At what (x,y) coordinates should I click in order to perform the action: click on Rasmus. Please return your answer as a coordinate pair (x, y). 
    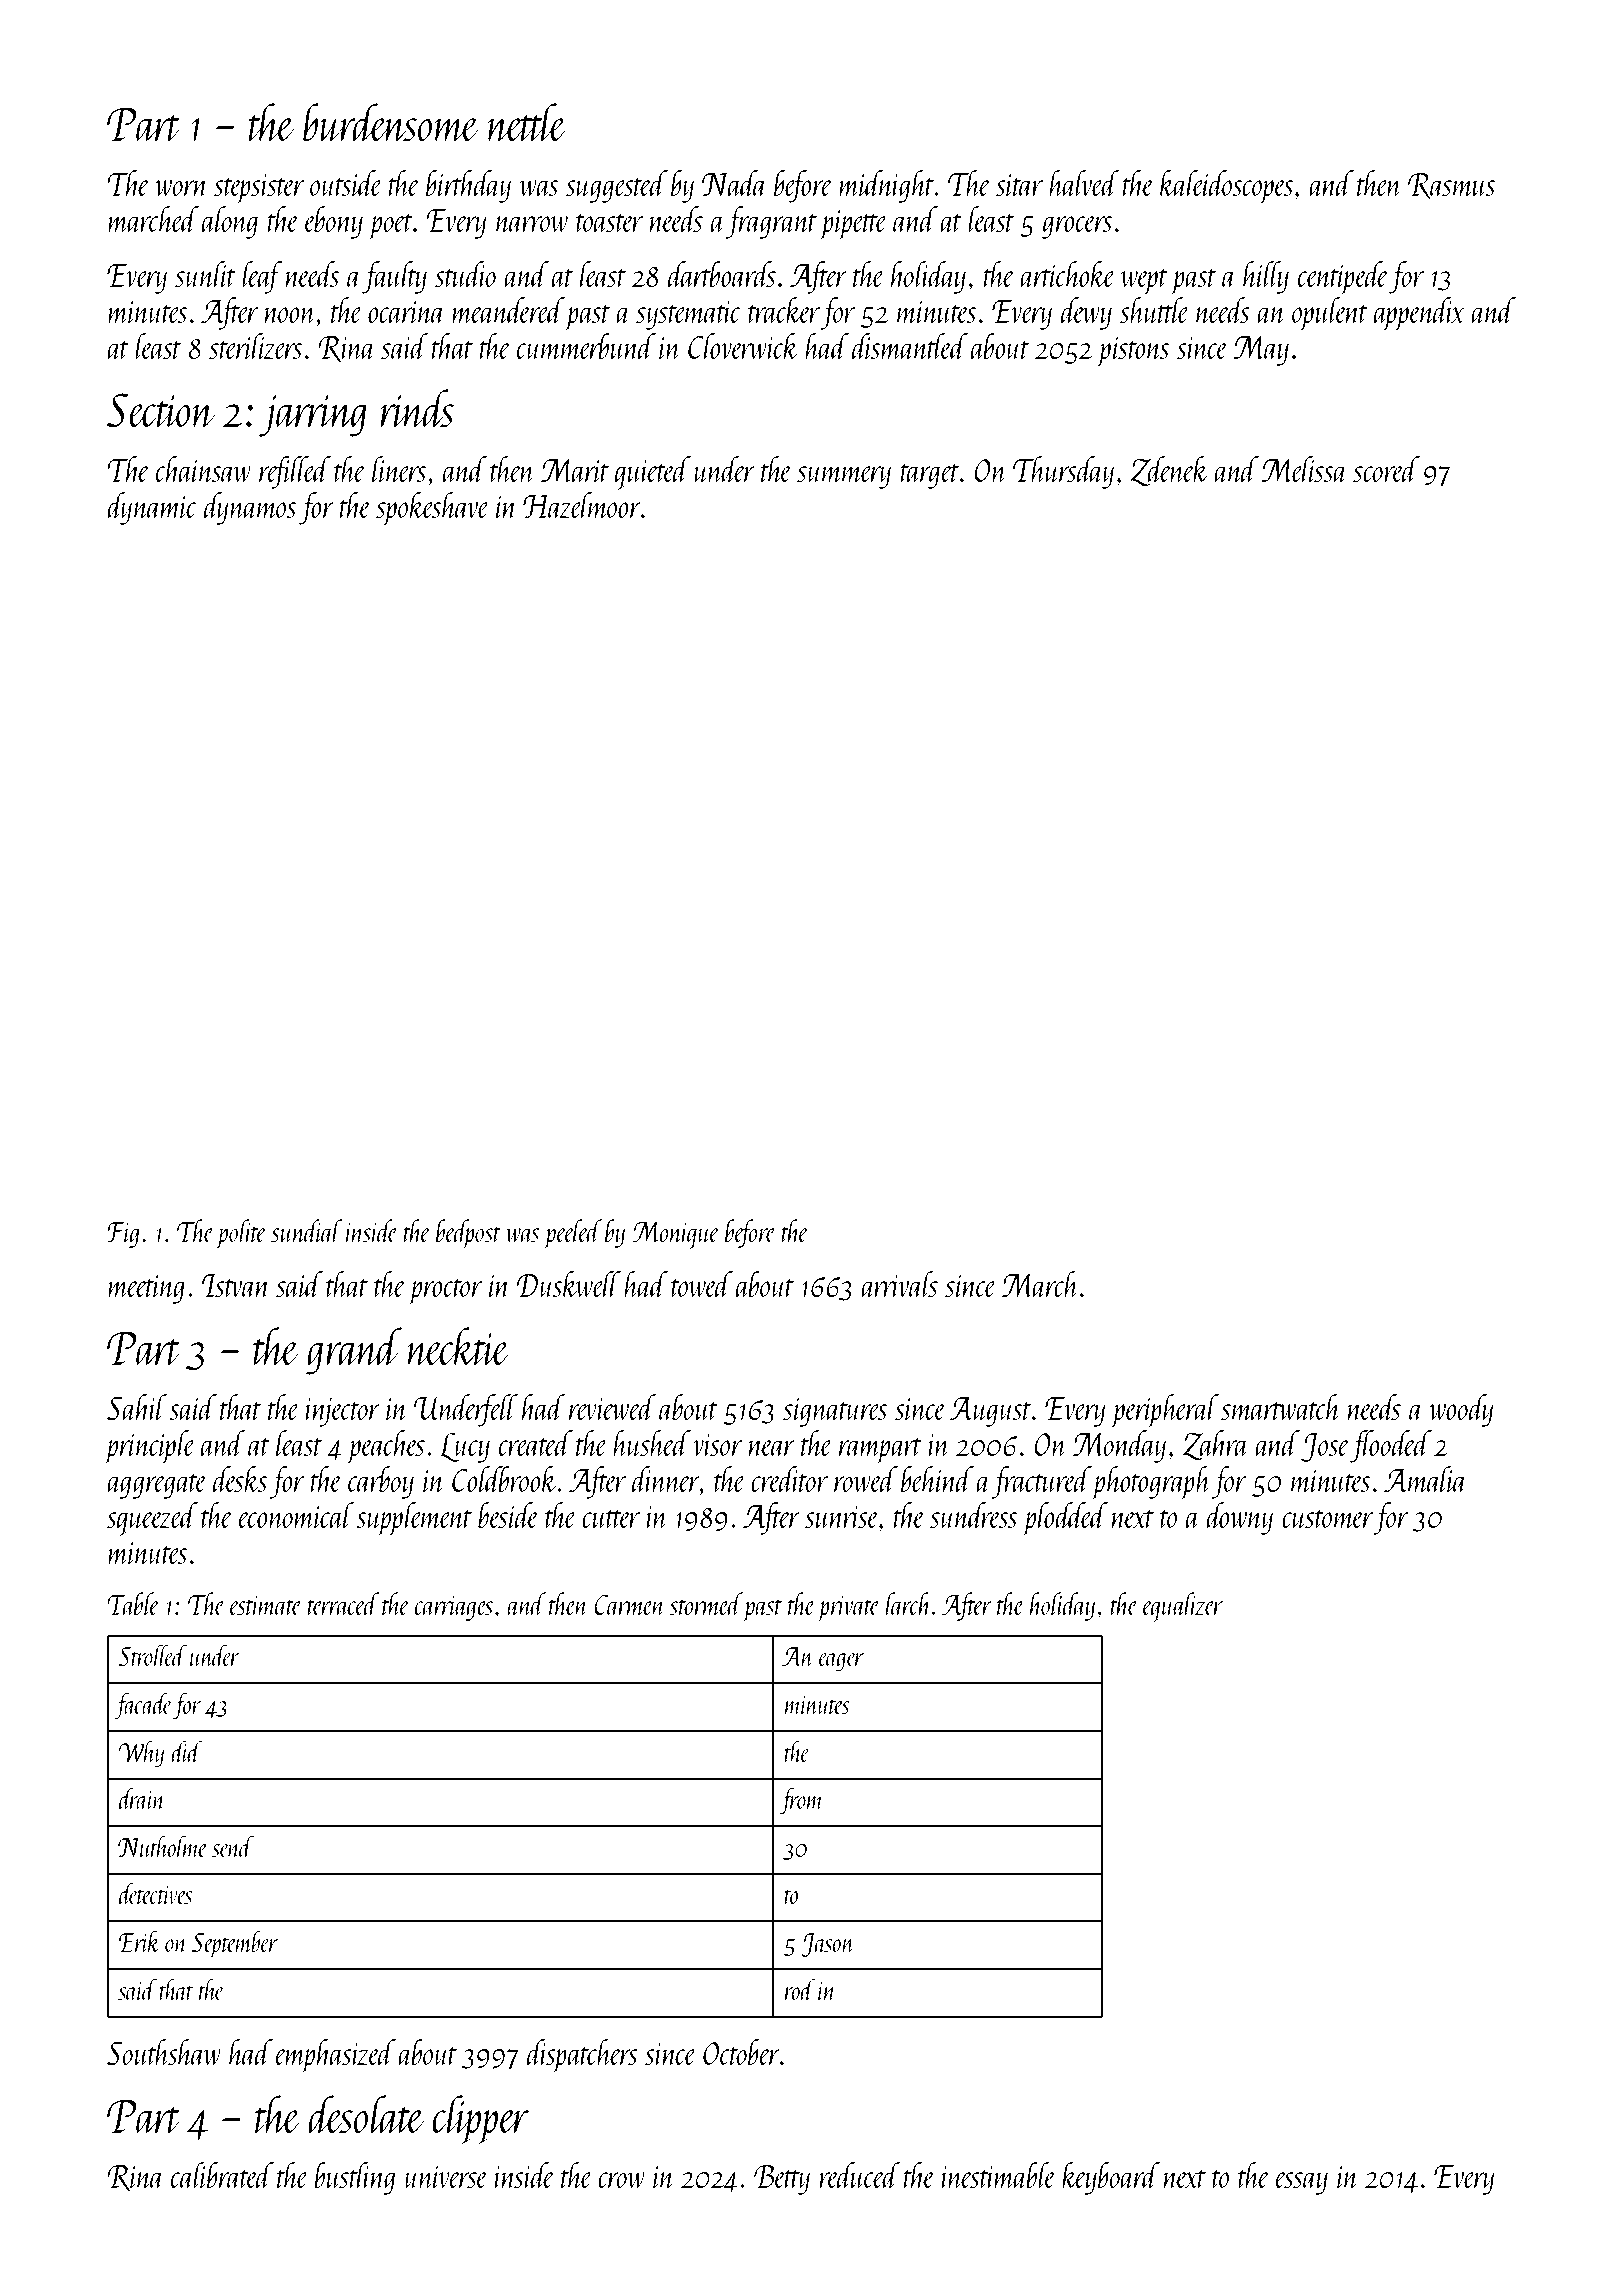
    Looking at the image, I should click on (1451, 186).
